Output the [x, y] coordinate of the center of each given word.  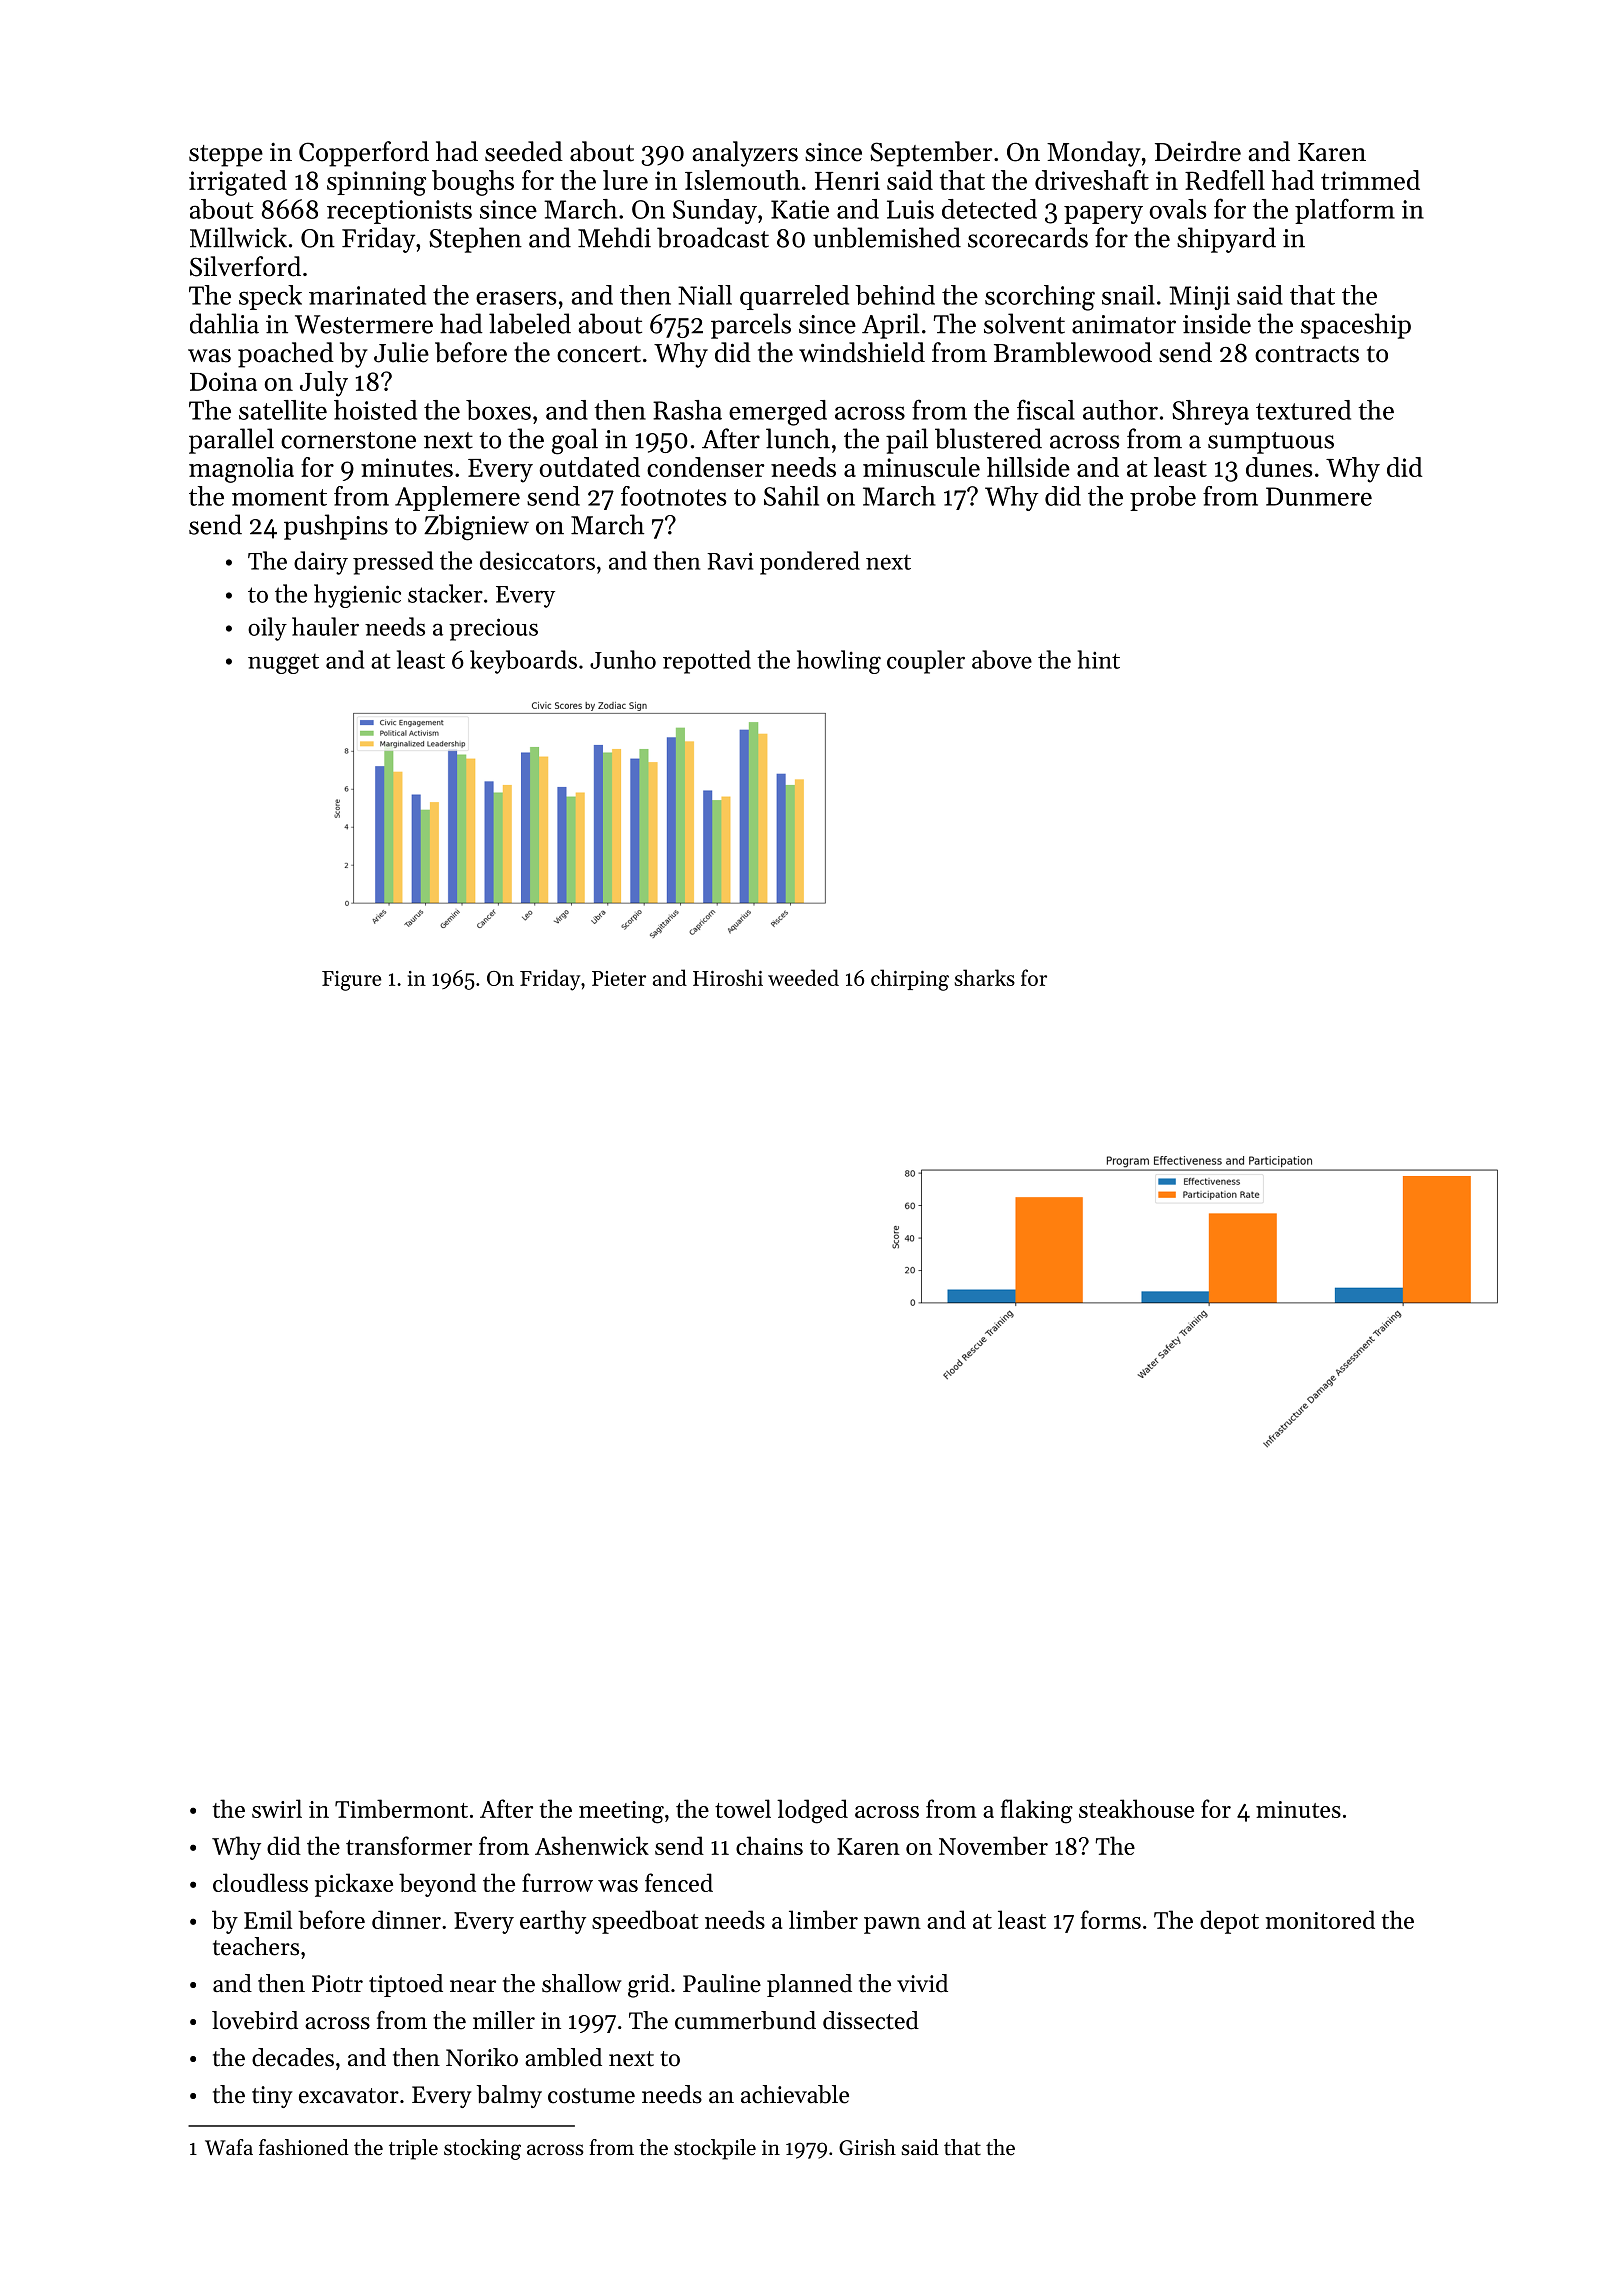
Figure [351, 981]
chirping [910, 980]
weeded [803, 977]
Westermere [364, 324]
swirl [277, 1808]
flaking [1037, 1811]
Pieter [619, 978]
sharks [985, 977]
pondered [810, 563]
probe [1163, 498]
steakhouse [1136, 1808]
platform [1345, 211]
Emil [268, 1919]
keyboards [523, 662]
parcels [751, 326]
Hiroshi [728, 977]
